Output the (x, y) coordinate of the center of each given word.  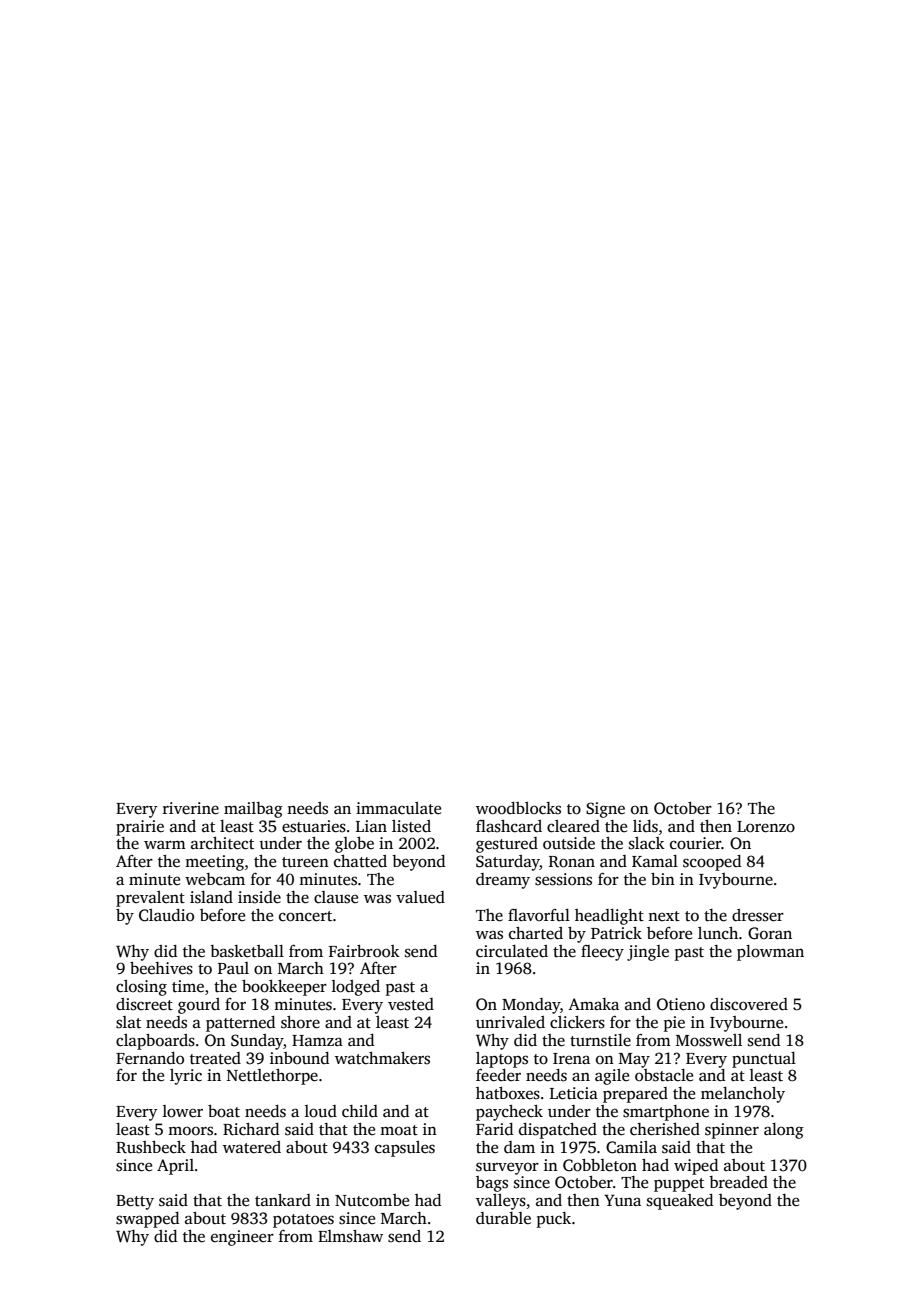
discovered (749, 1004)
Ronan (572, 862)
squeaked (680, 1202)
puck (554, 1220)
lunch (718, 933)
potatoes (303, 1221)
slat (128, 1022)
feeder (498, 1075)
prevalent (150, 899)
